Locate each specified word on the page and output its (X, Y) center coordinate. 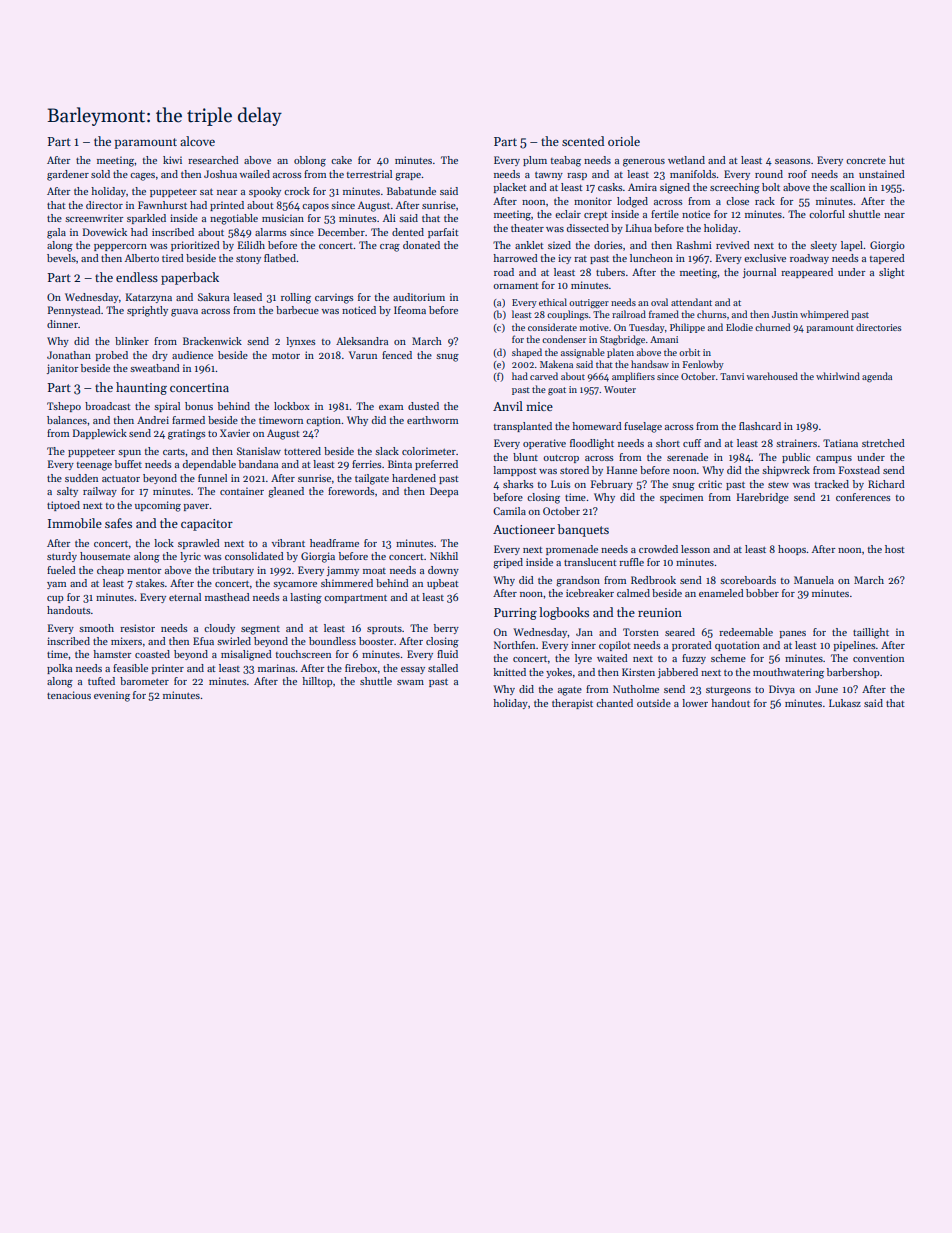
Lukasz (845, 703)
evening (112, 696)
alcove (197, 141)
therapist (572, 704)
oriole (624, 141)
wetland (686, 160)
